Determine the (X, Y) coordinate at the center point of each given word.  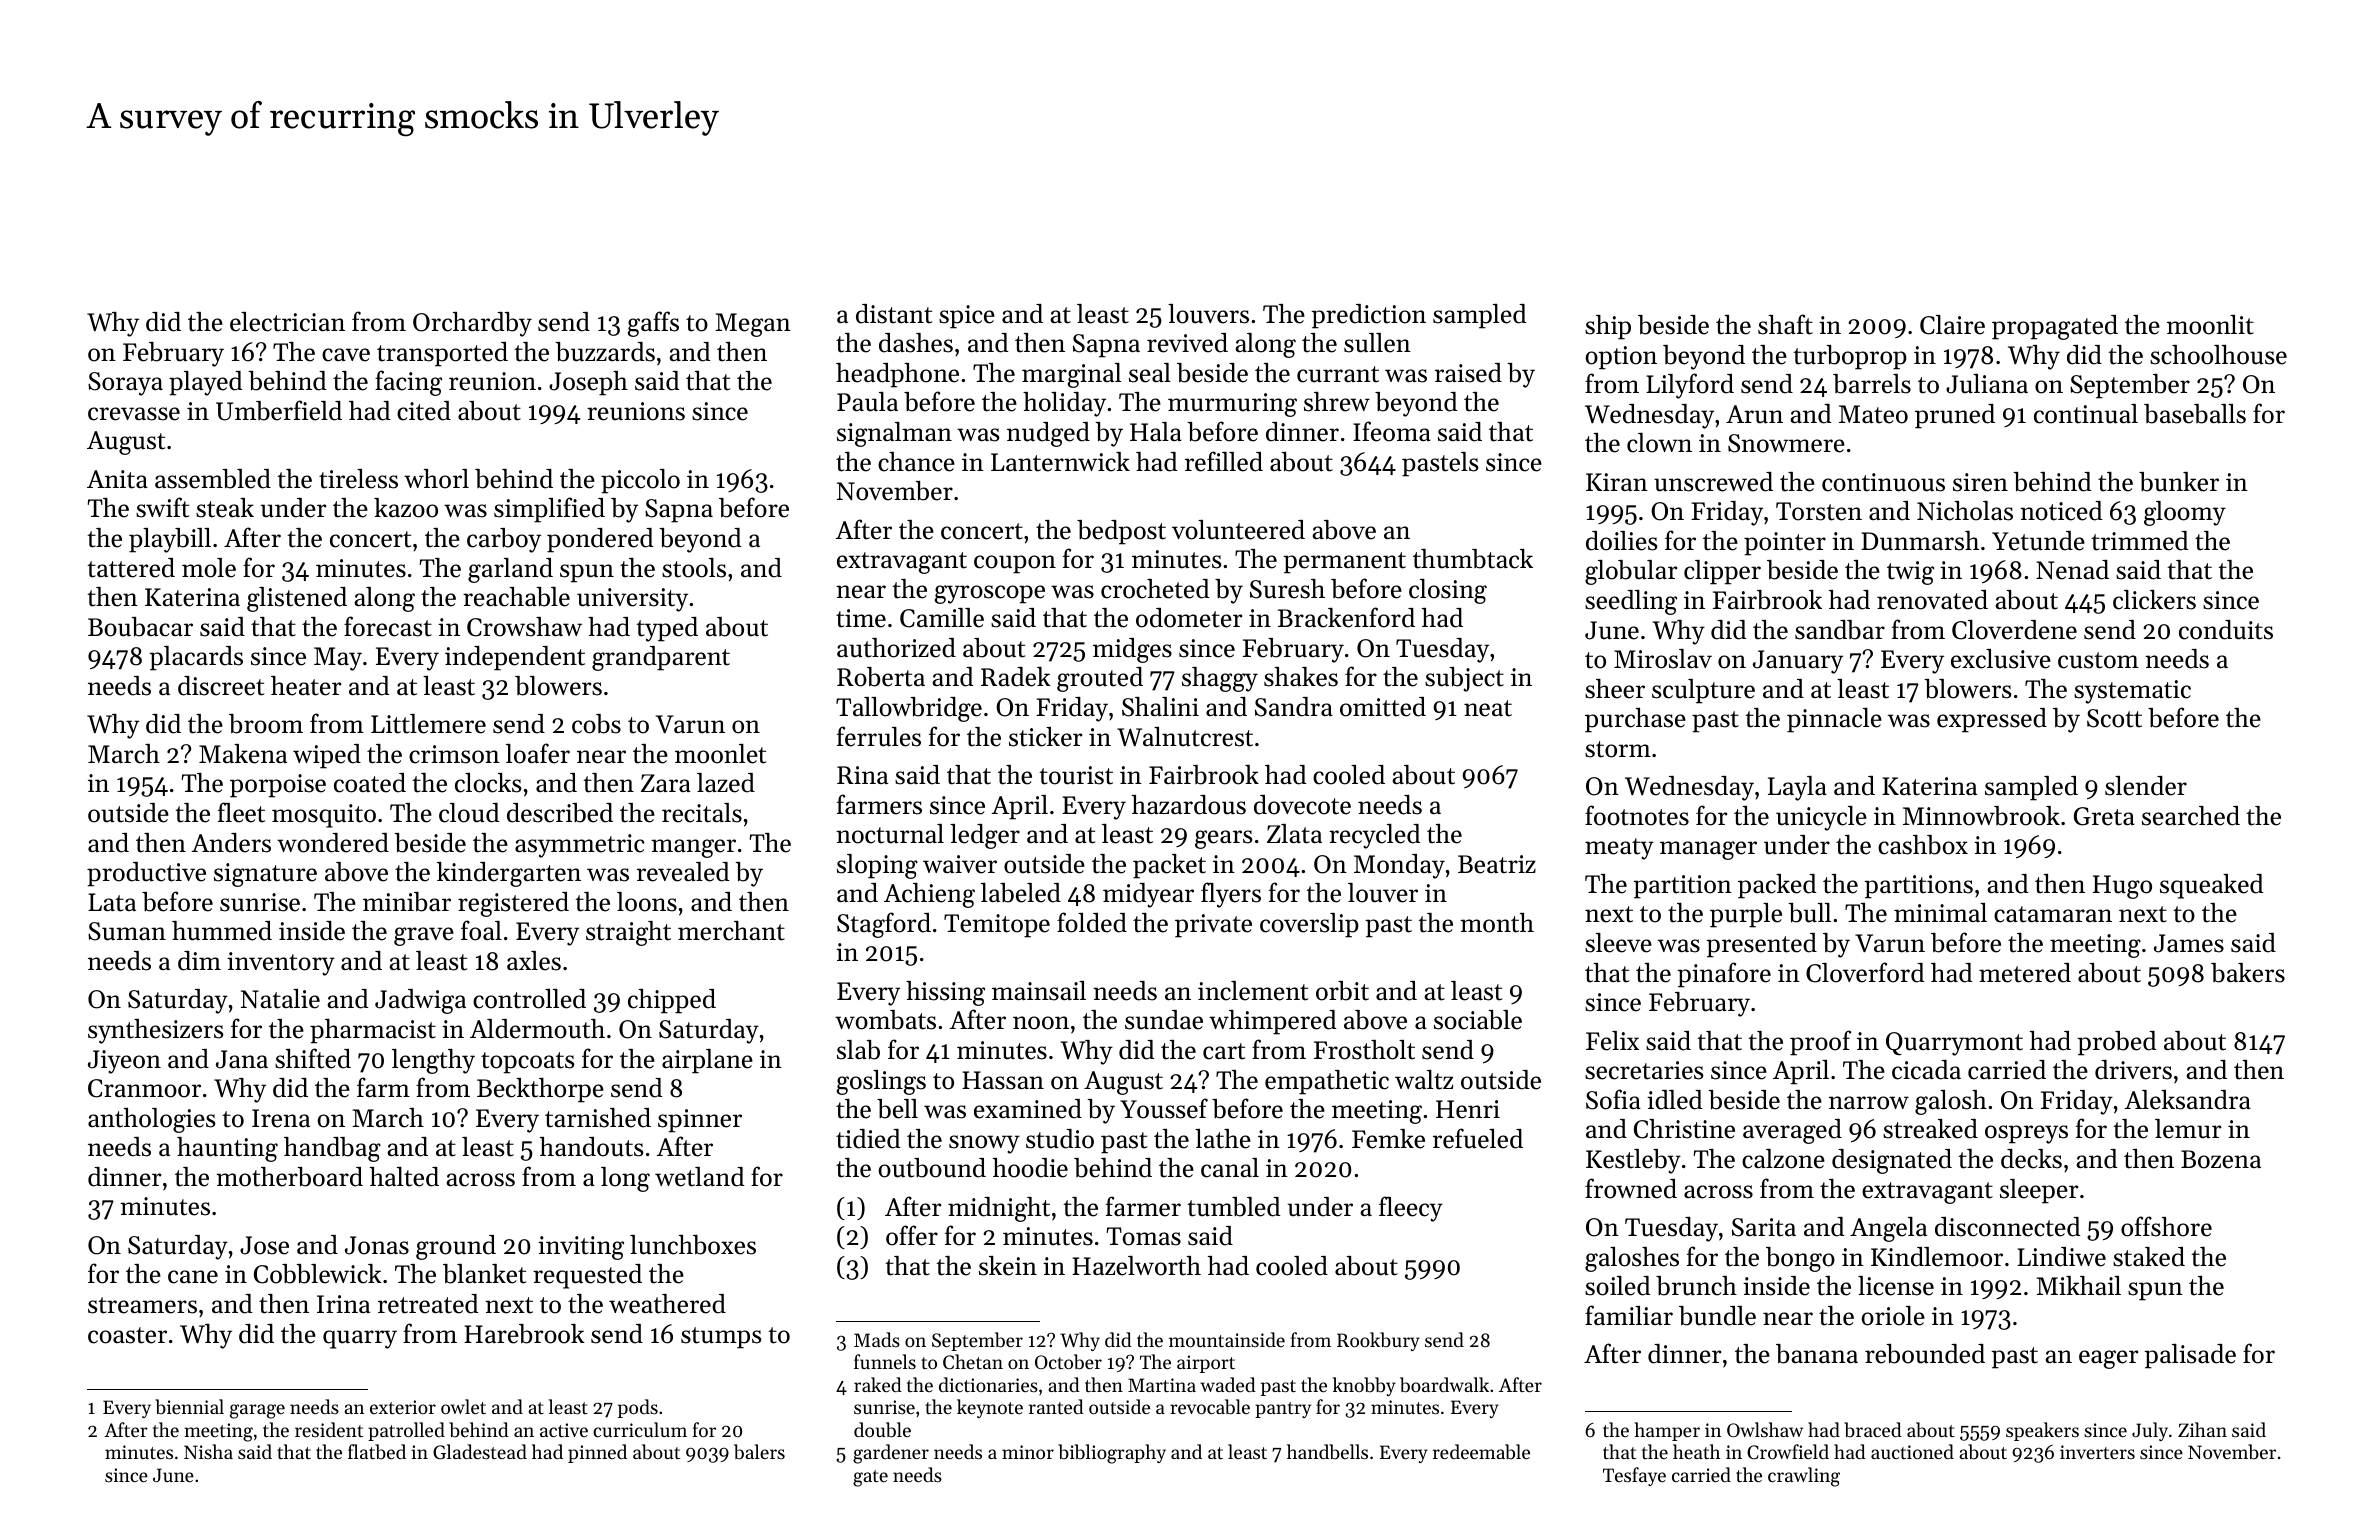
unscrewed (1713, 482)
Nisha (208, 1451)
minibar (407, 902)
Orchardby (472, 324)
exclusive (2001, 659)
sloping (877, 866)
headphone (897, 375)
